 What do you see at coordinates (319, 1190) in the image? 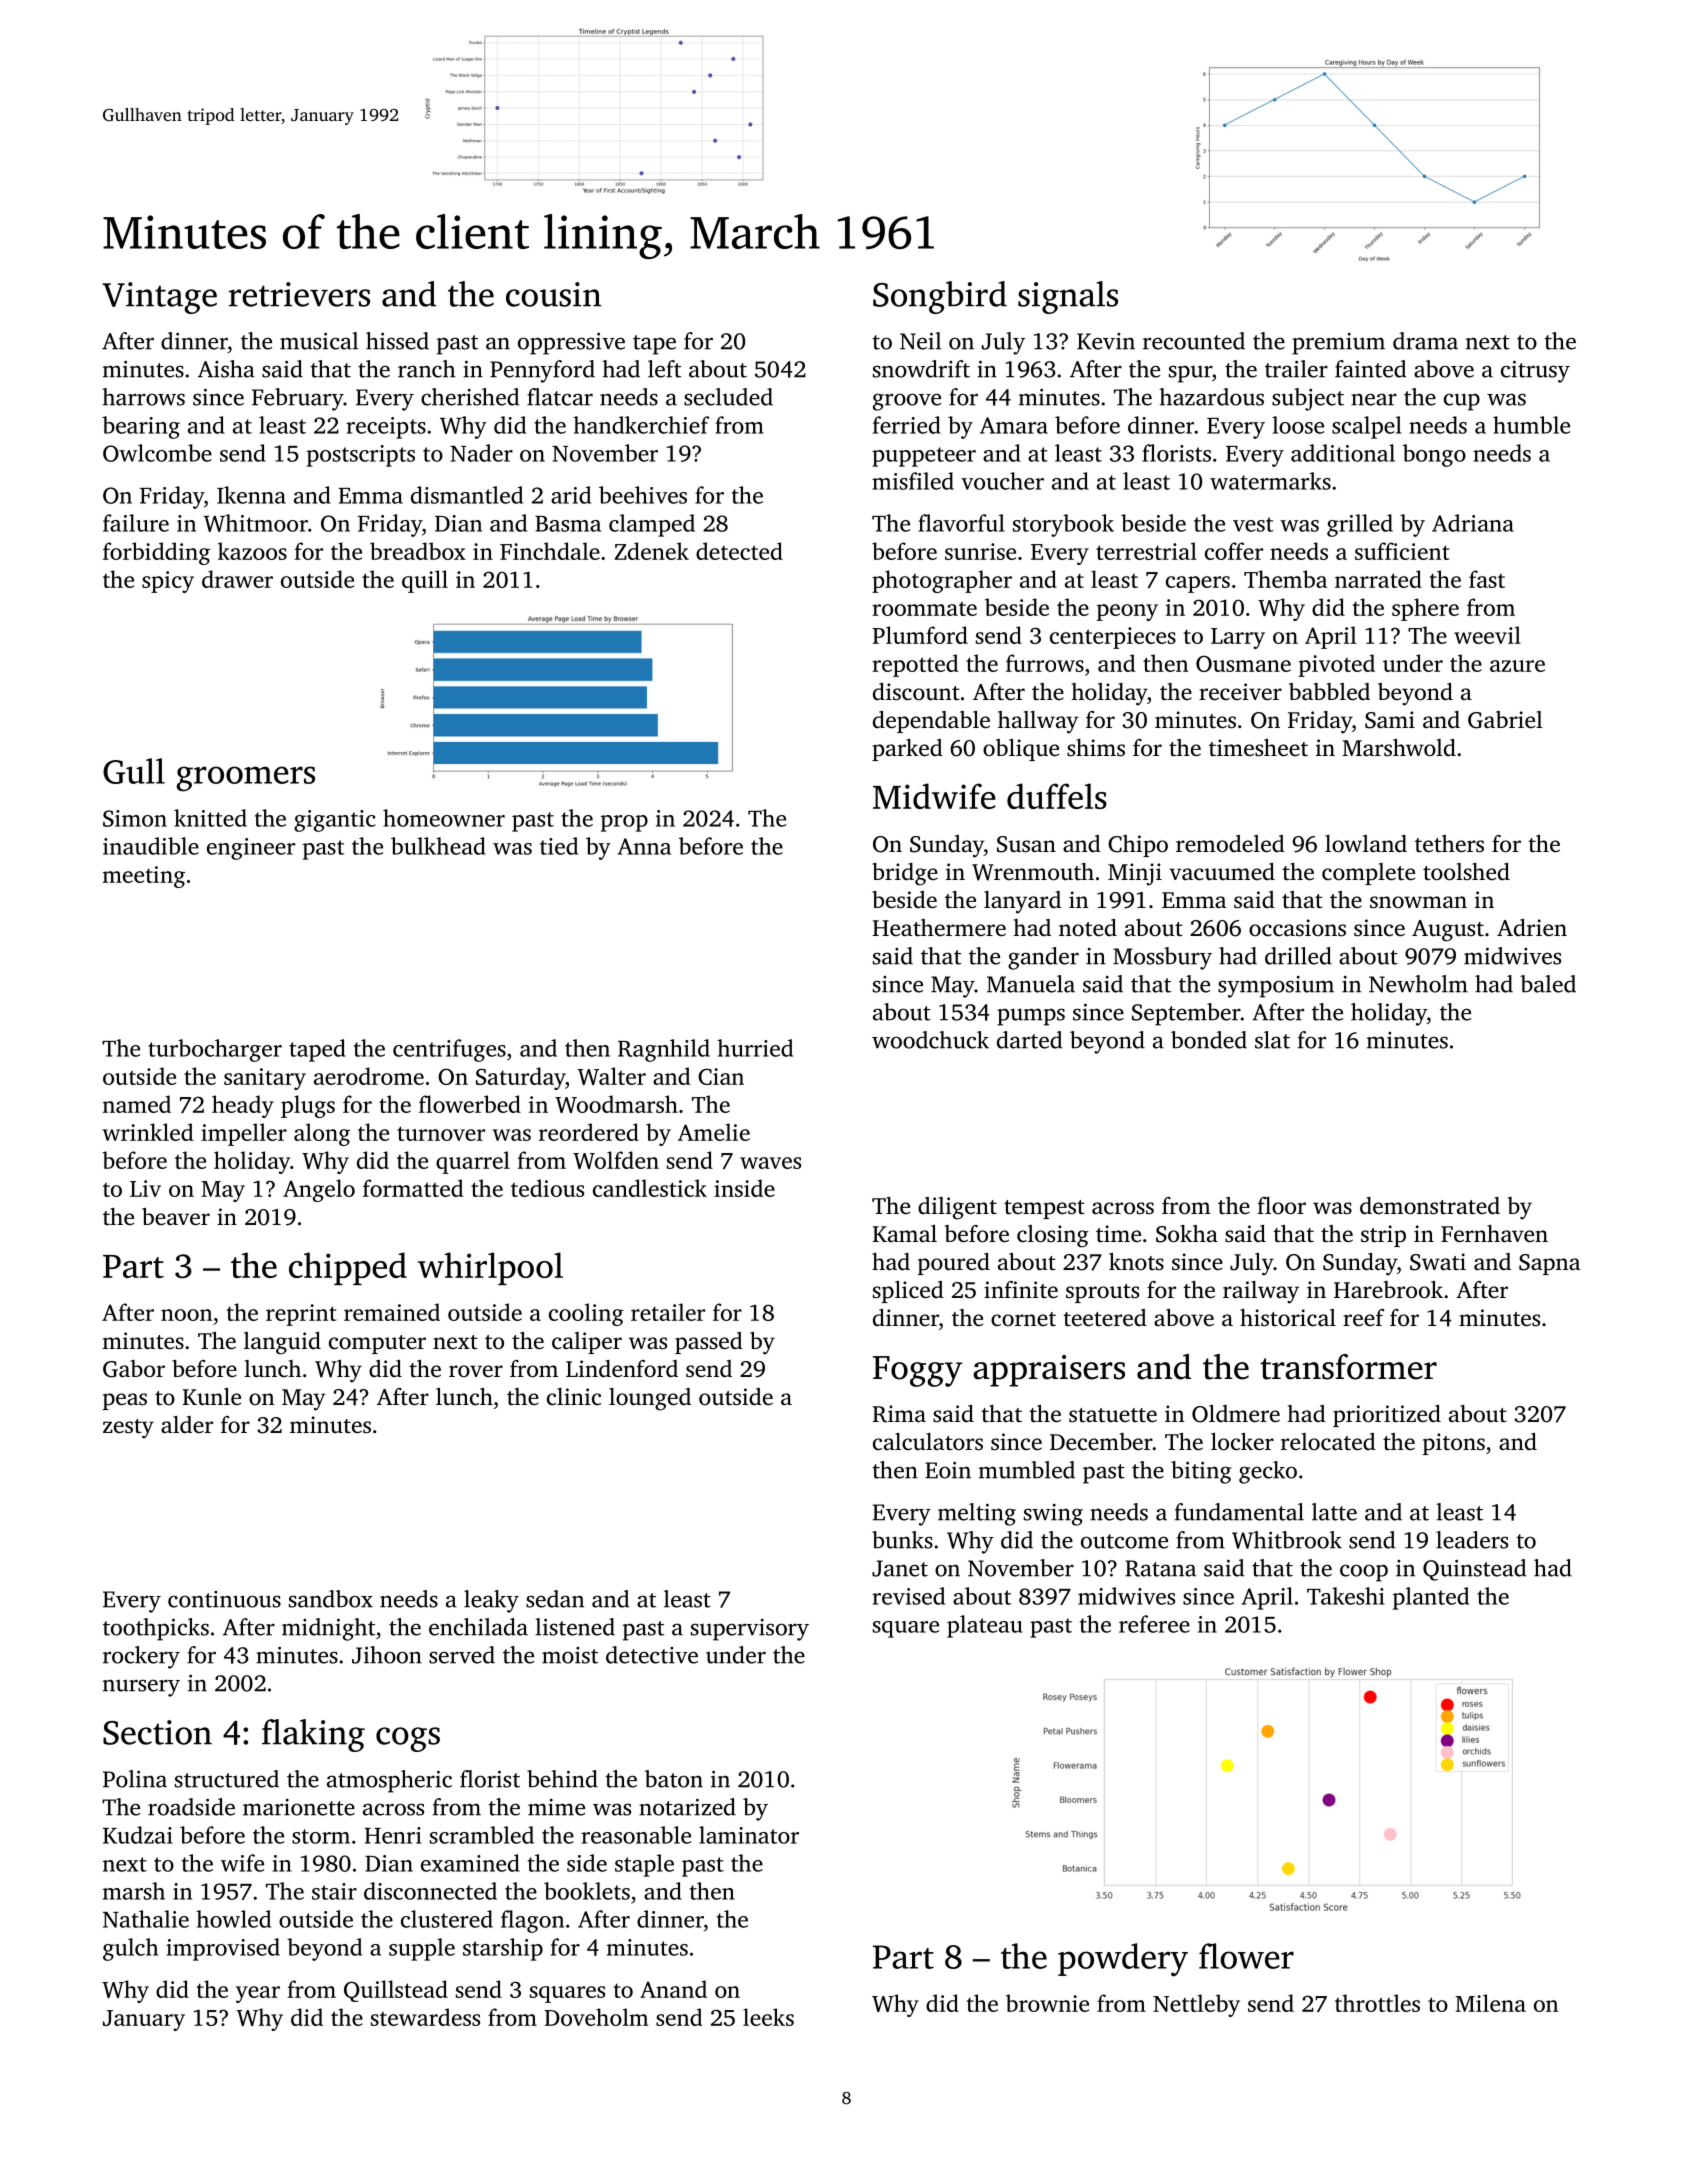
I see `Angelo` at bounding box center [319, 1190].
